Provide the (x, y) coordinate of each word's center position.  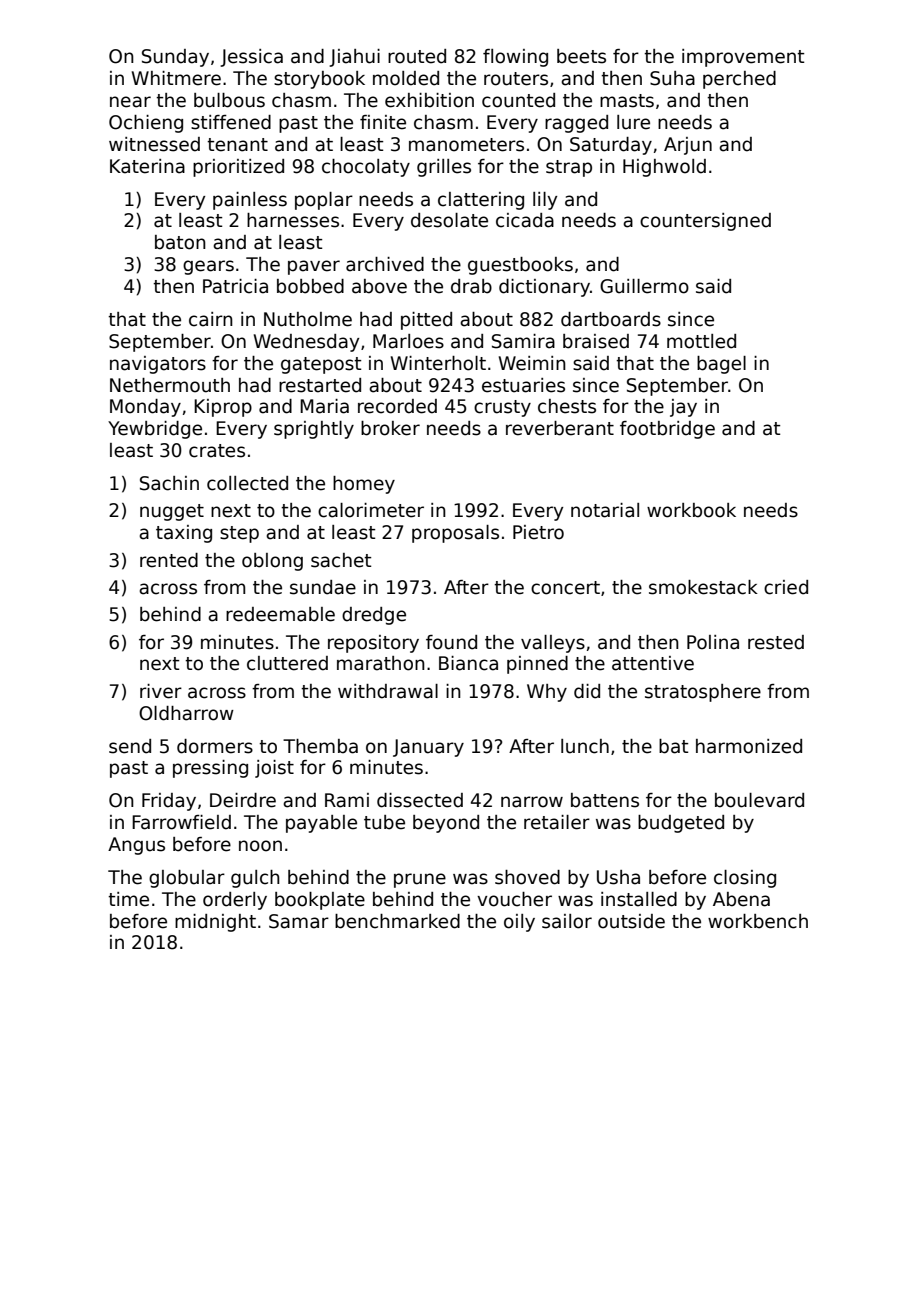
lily (545, 201)
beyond (446, 824)
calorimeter (371, 510)
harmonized (749, 746)
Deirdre (243, 800)
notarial (605, 510)
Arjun (688, 146)
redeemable (280, 614)
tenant (237, 145)
